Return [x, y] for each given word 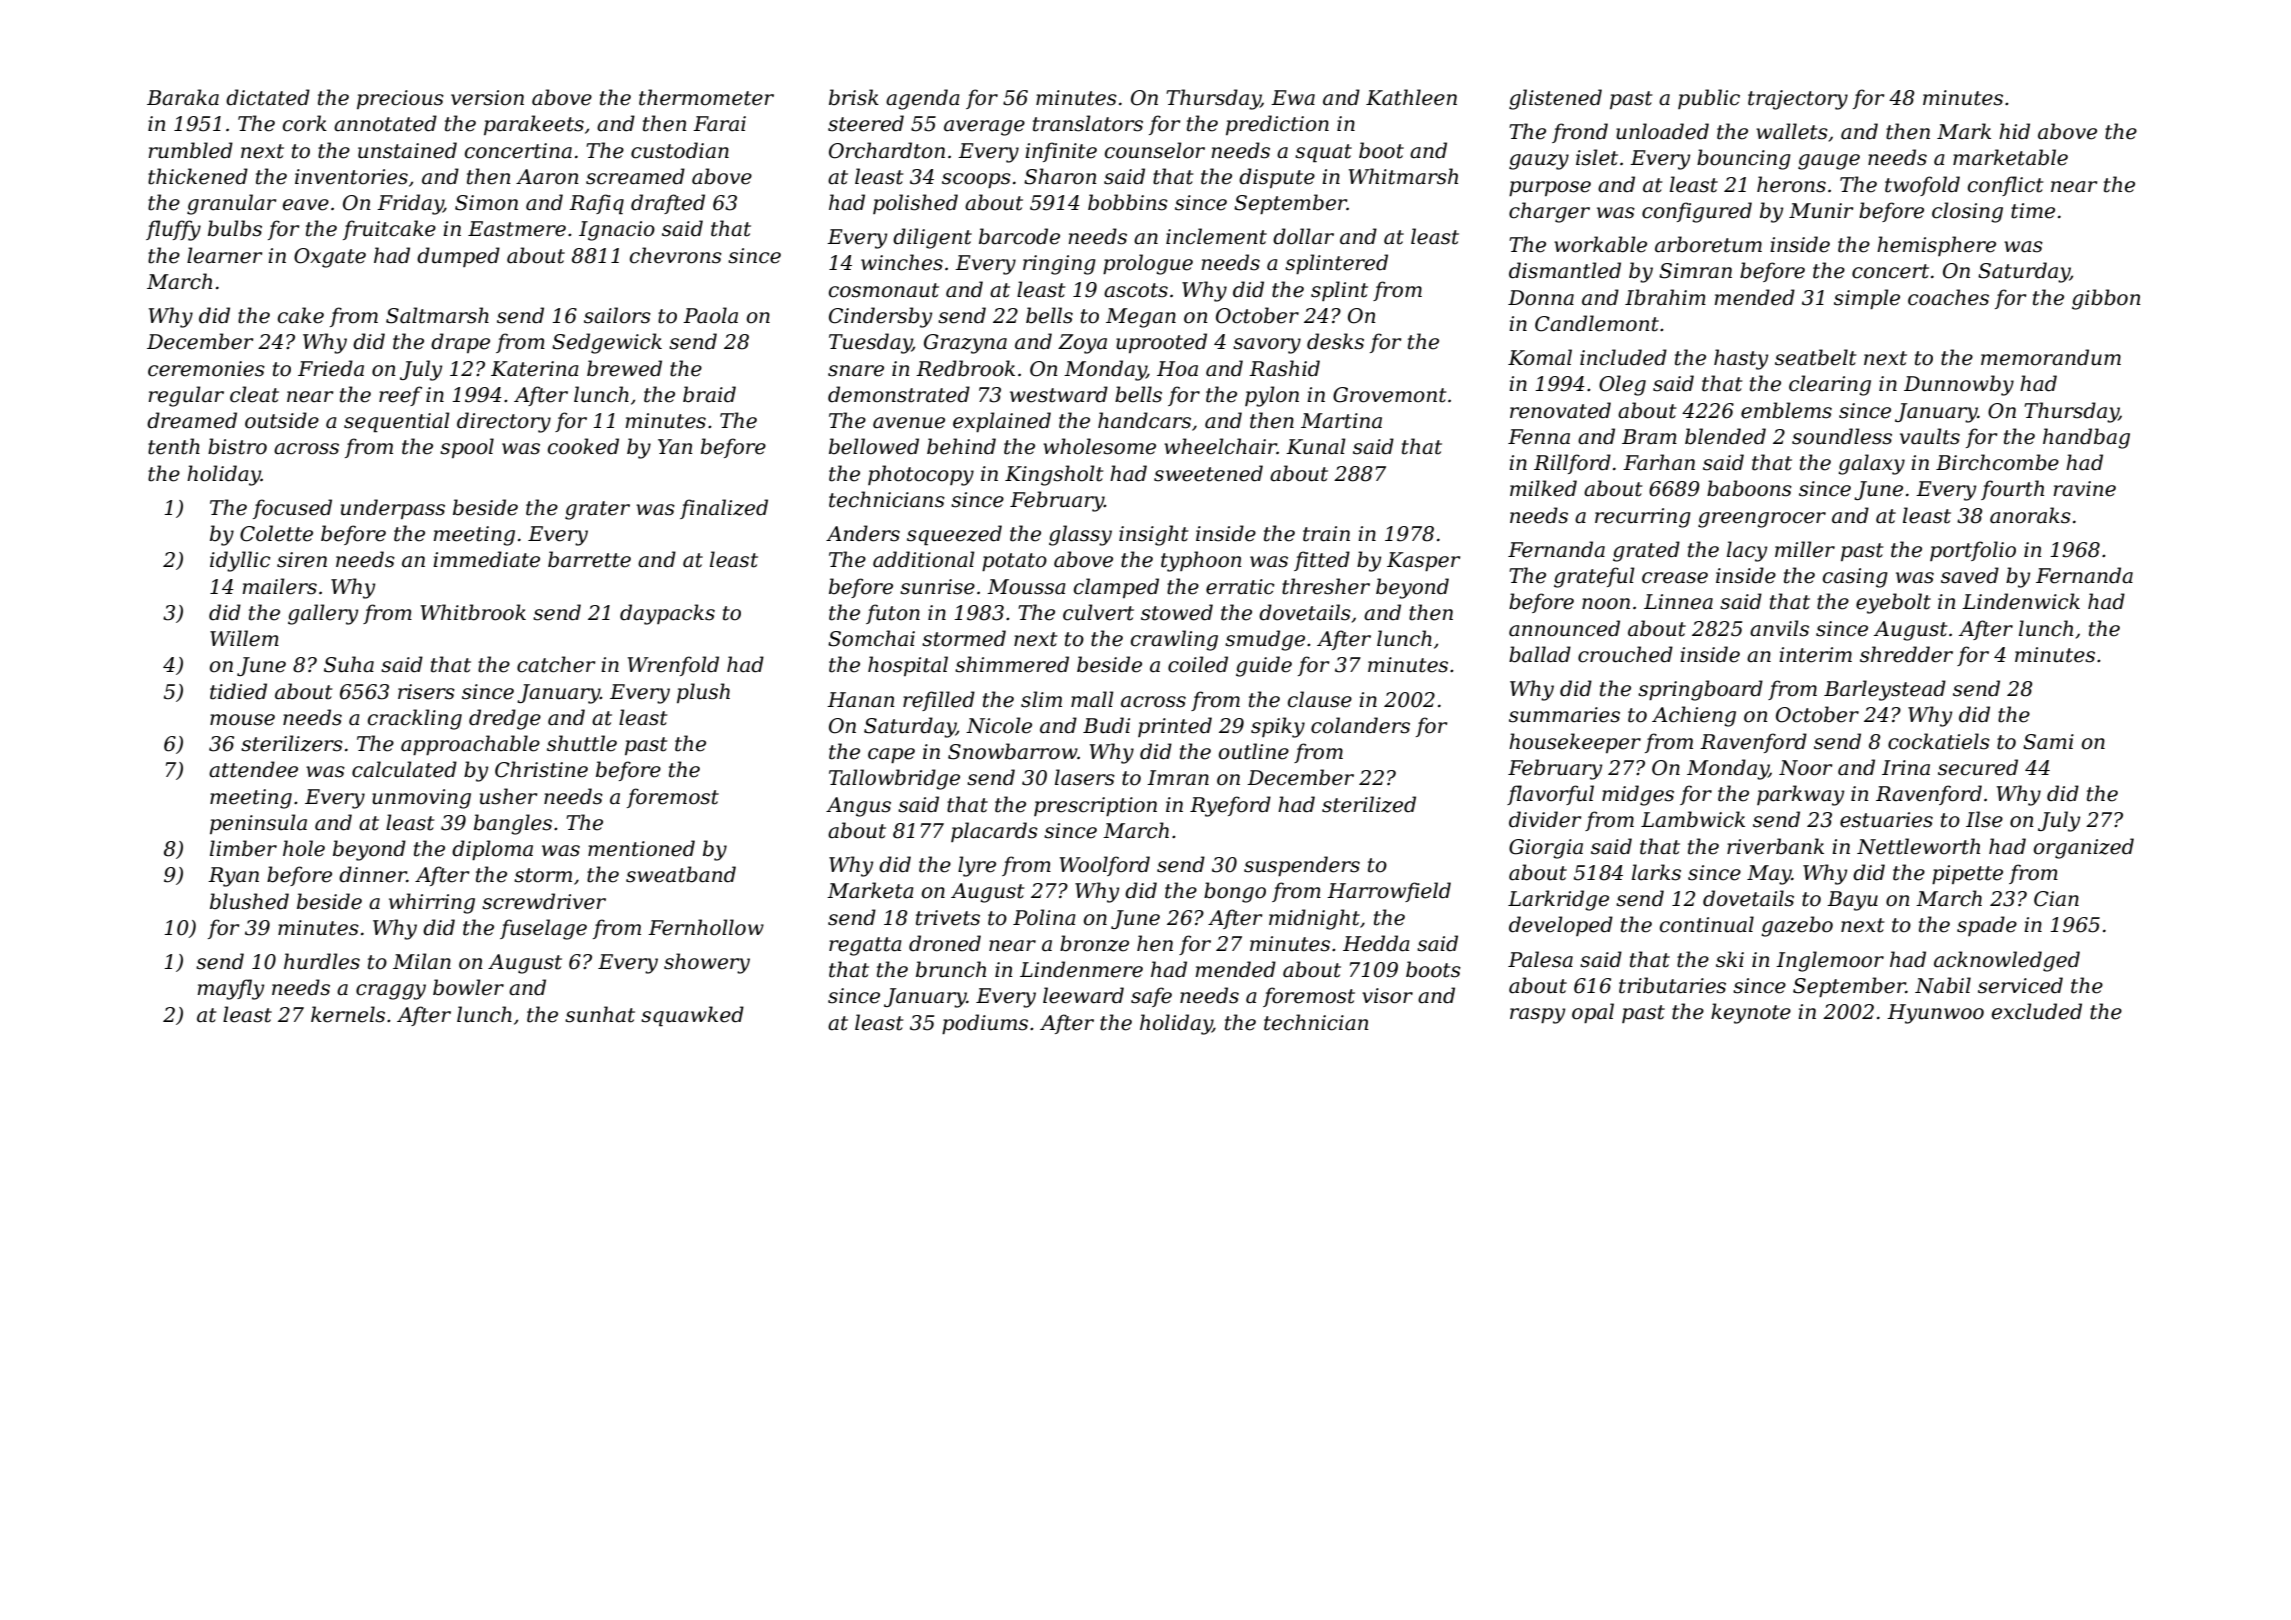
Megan [1141, 318]
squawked [692, 1016]
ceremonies [206, 369]
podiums [985, 1024]
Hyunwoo [1935, 1014]
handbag [2086, 438]
